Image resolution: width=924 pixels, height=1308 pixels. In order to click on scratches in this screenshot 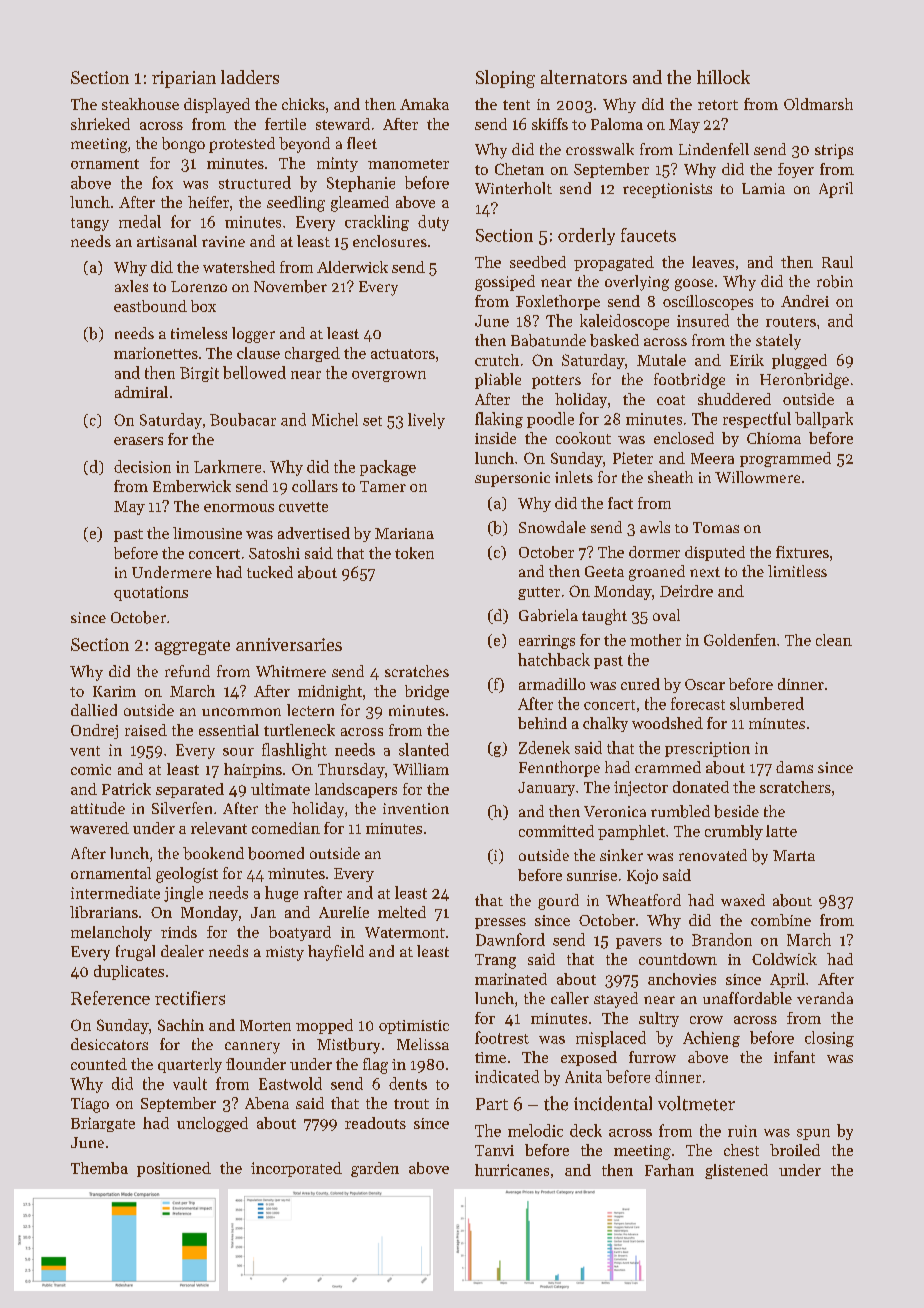, I will do `click(417, 671)`.
